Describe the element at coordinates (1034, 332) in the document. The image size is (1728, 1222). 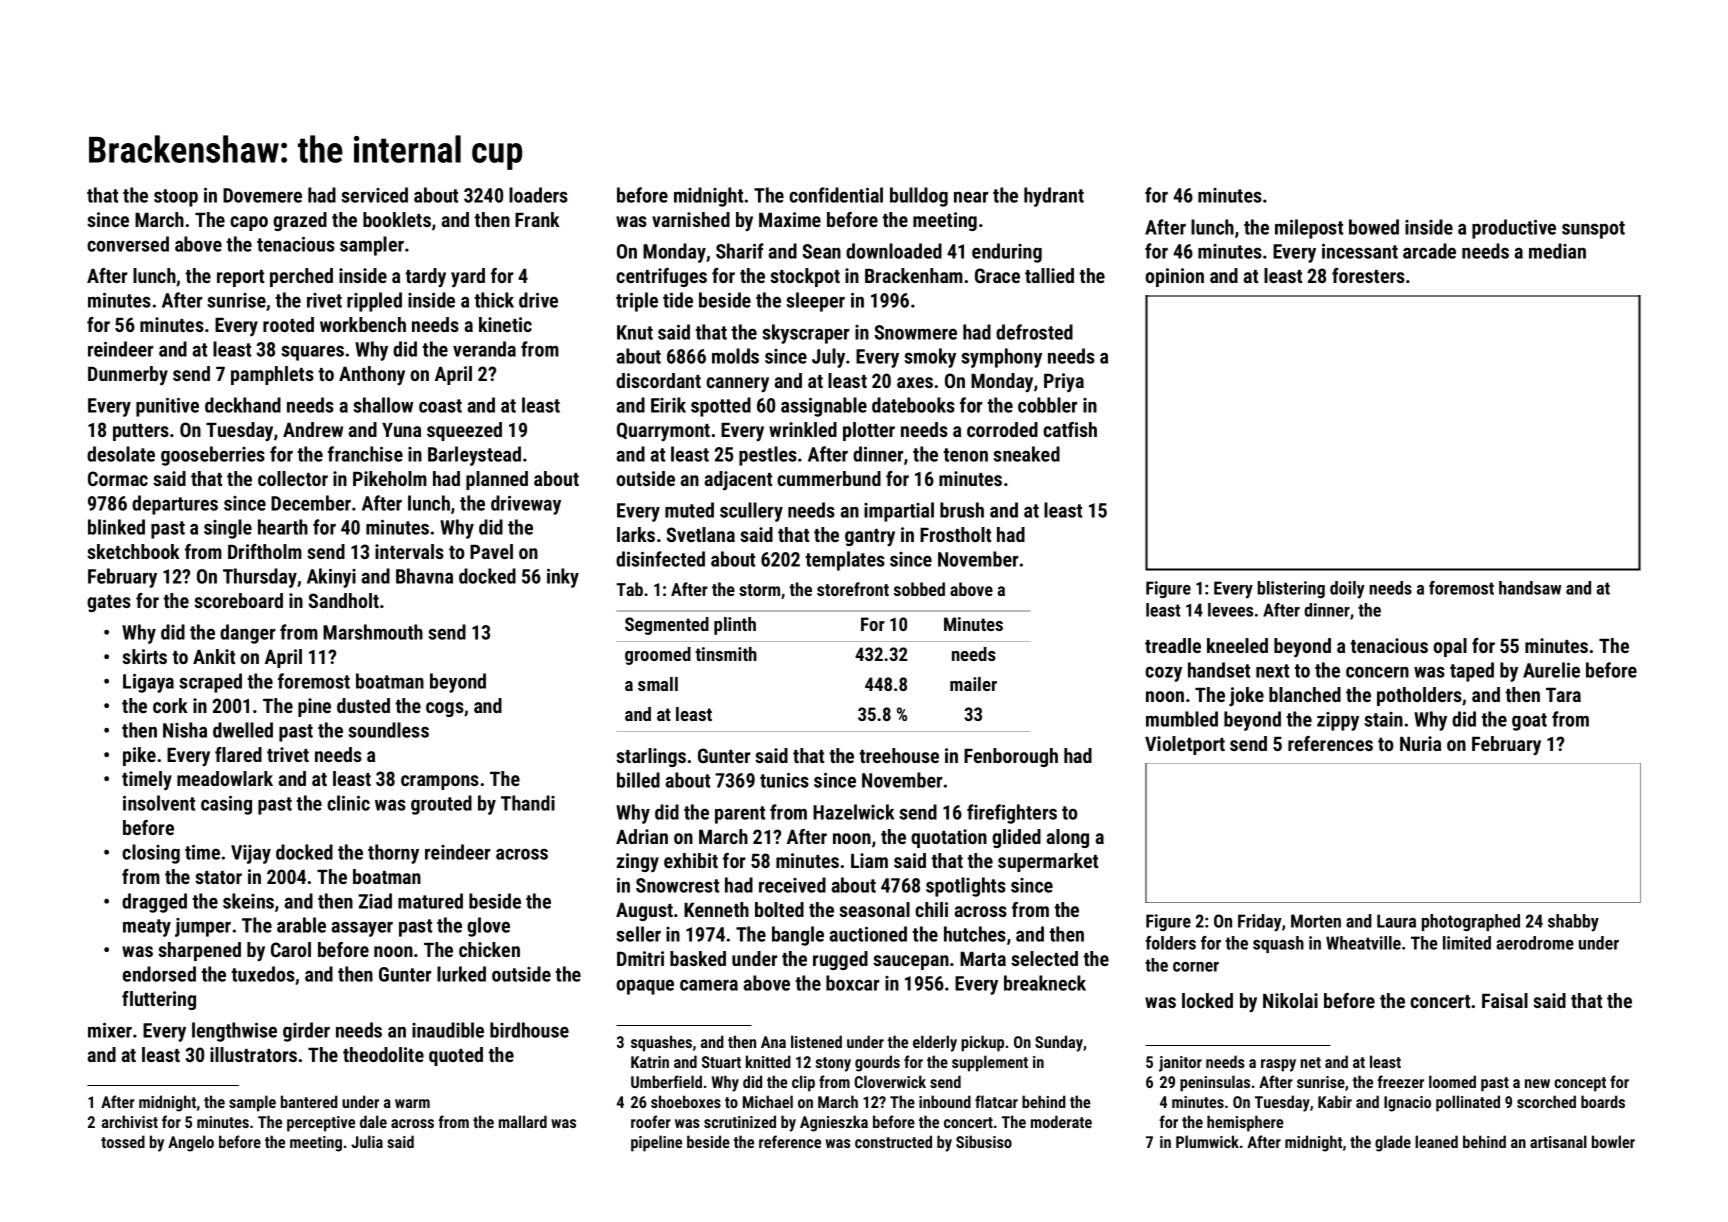
I see `defrosted` at that location.
